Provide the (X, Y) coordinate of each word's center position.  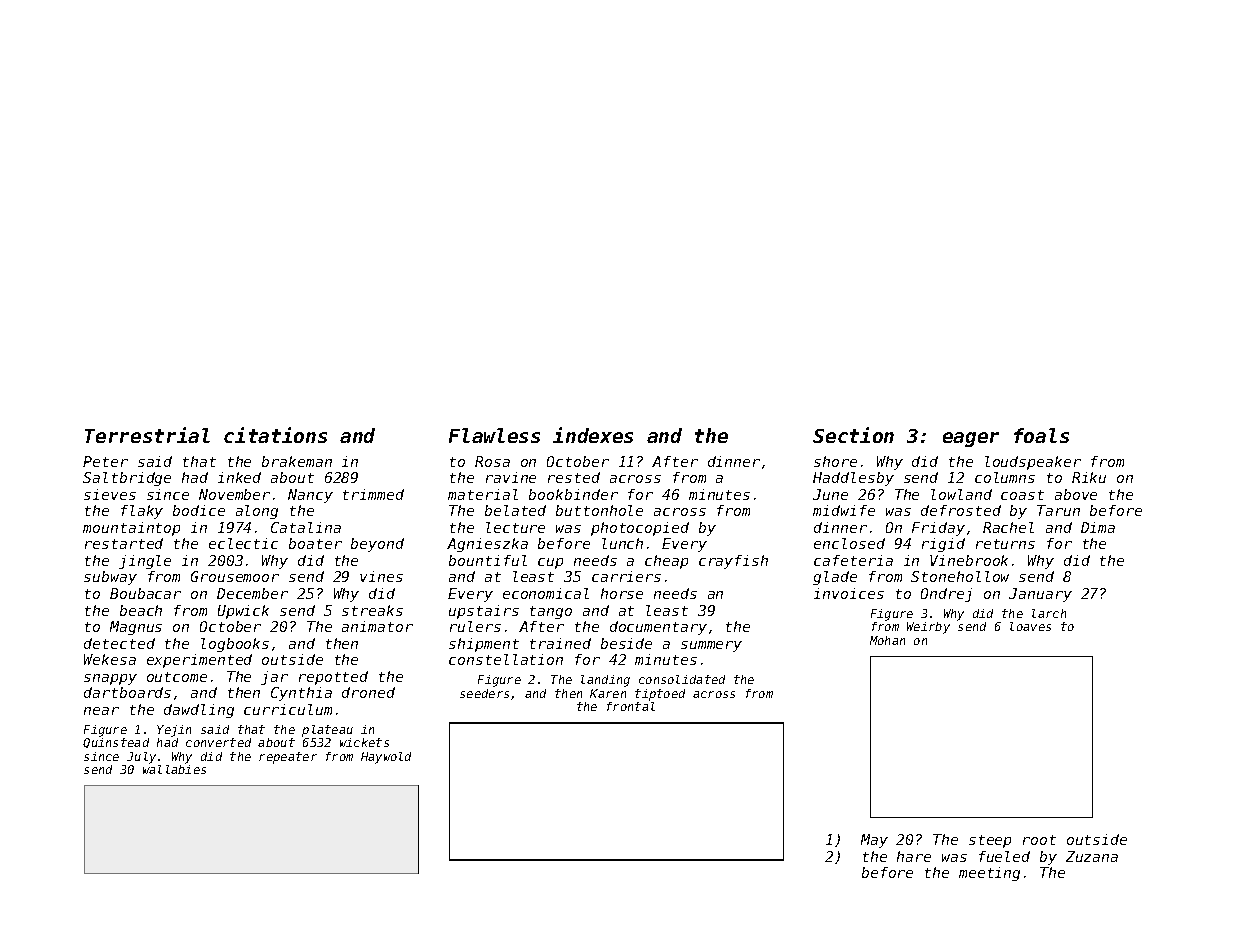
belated (515, 510)
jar (274, 678)
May (874, 841)
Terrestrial (147, 435)
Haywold (386, 758)
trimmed (373, 494)
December (252, 593)
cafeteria (853, 560)
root (1039, 840)
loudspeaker (1033, 463)
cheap (666, 562)
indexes (593, 435)
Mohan (887, 640)
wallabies (174, 769)
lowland (961, 494)
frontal (631, 706)
